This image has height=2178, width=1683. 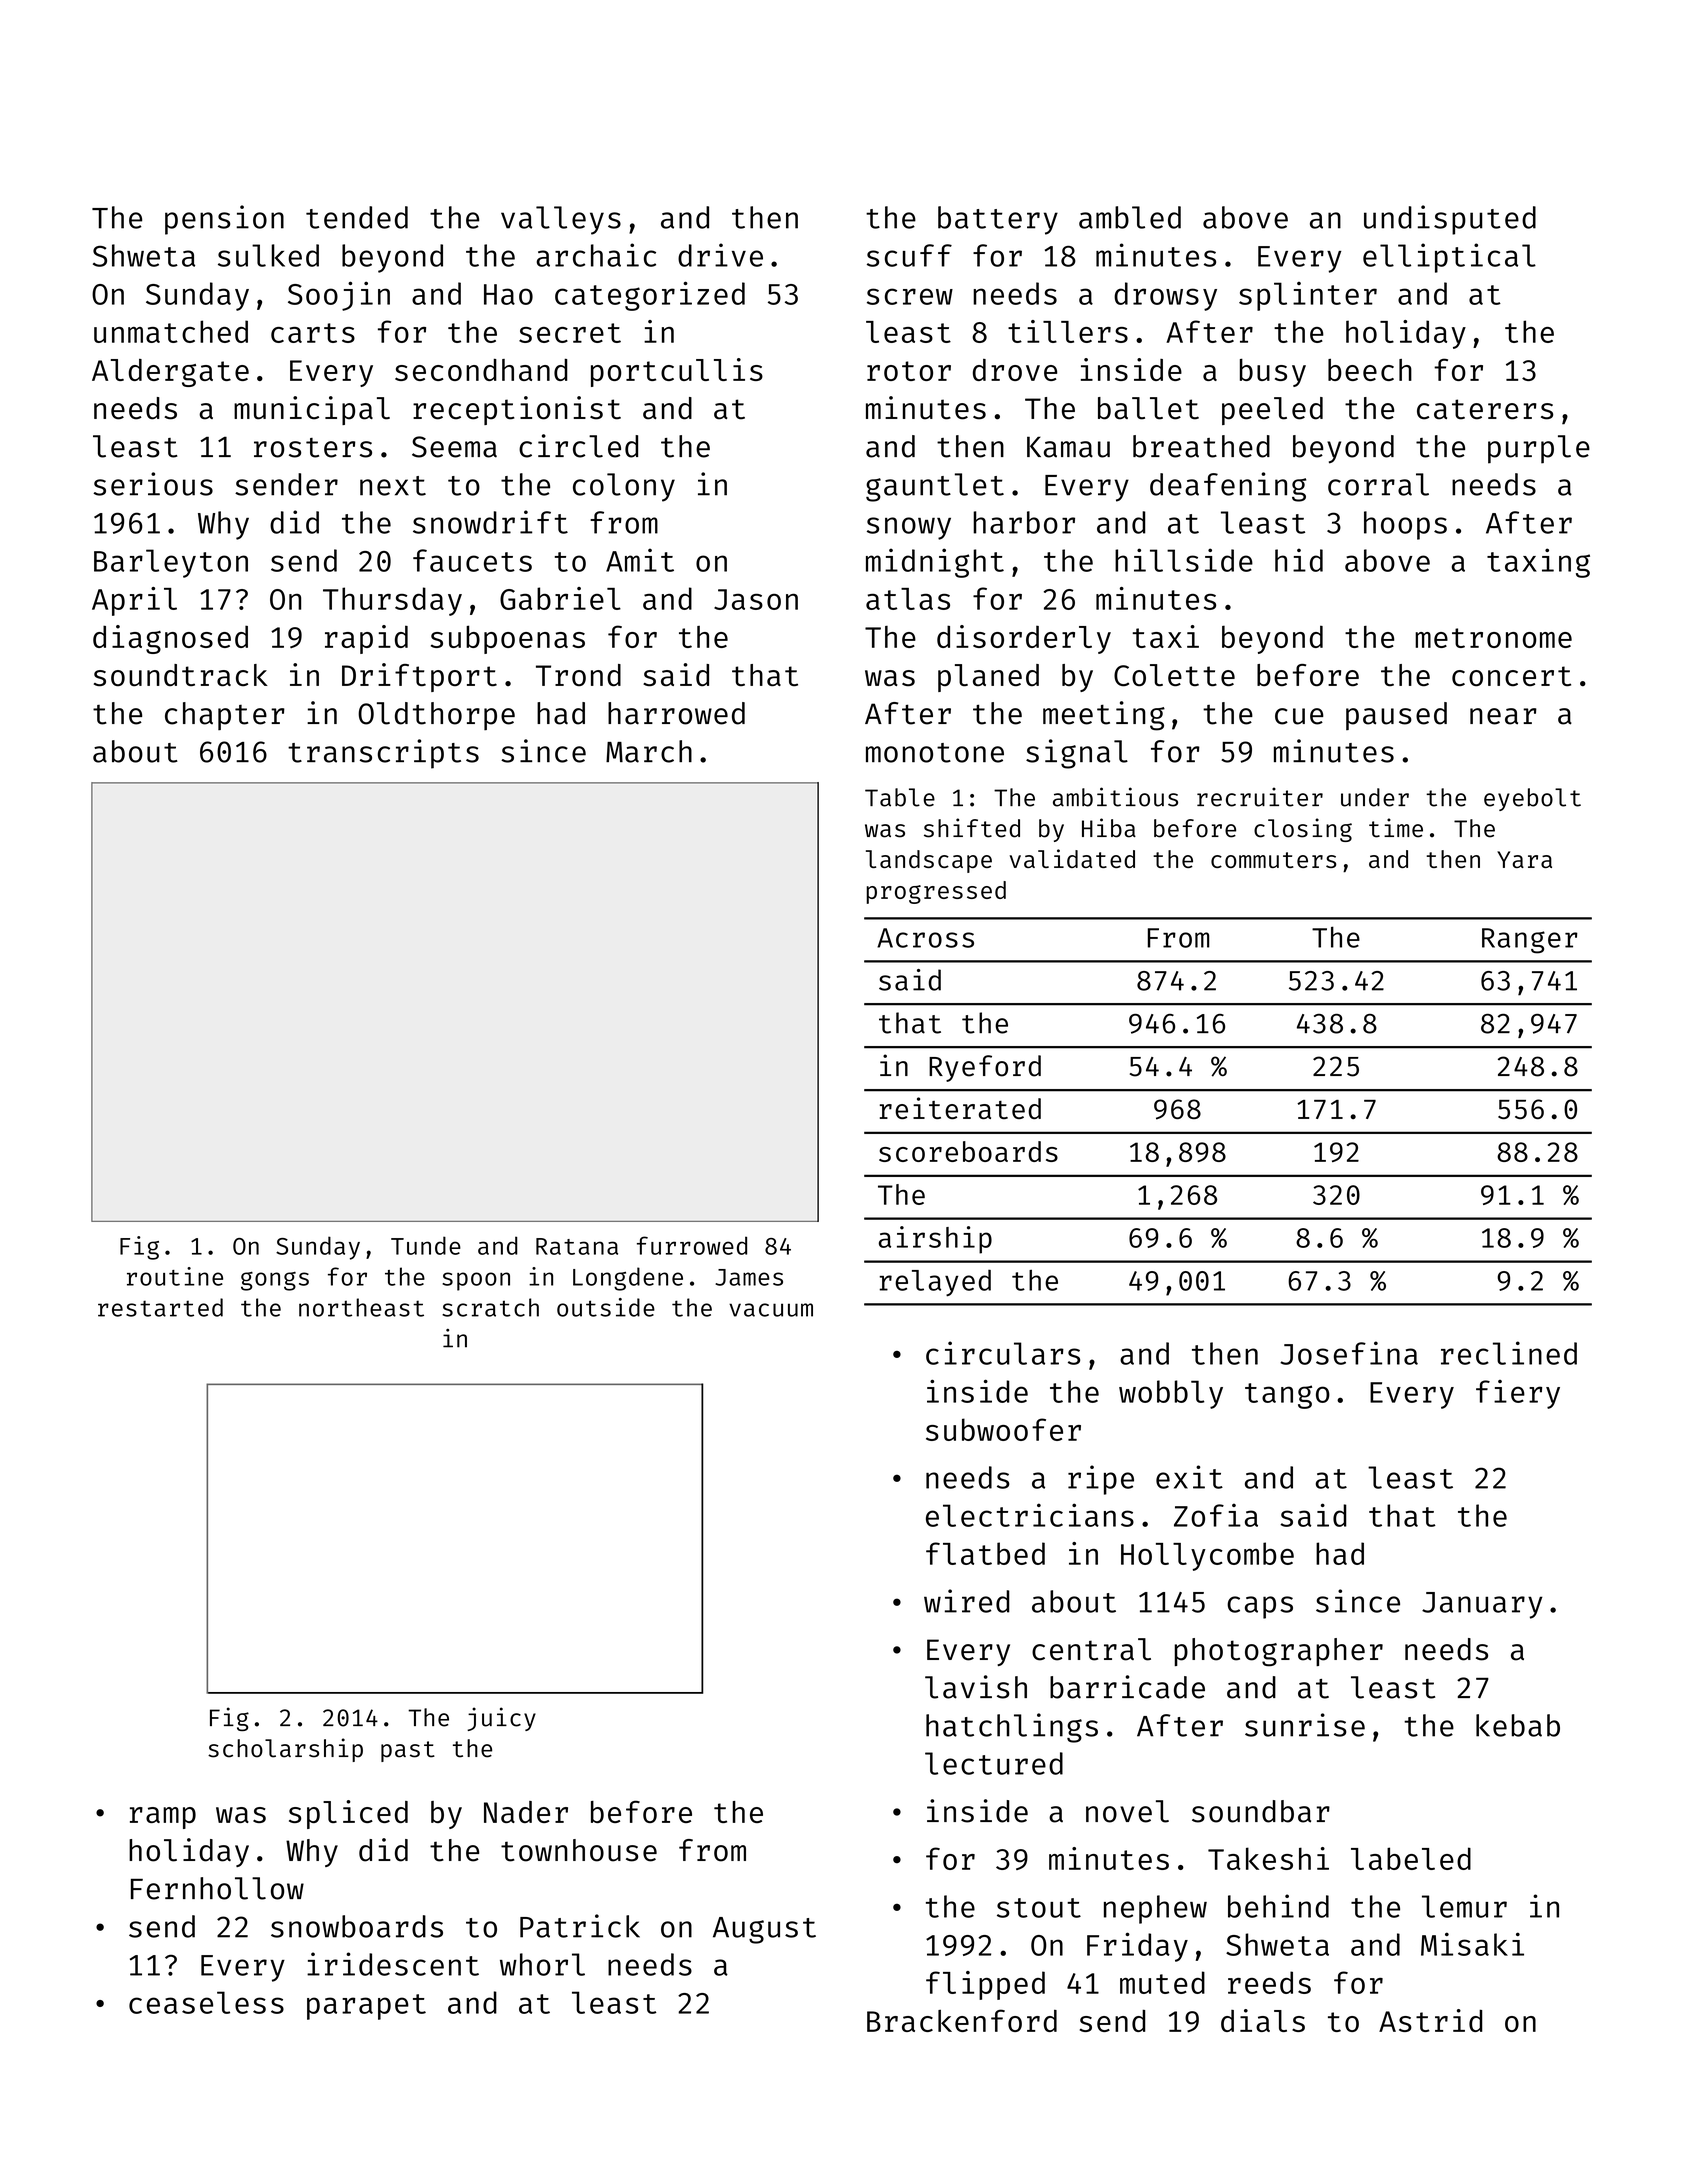 I want to click on Astrid, so click(x=1430, y=2020).
